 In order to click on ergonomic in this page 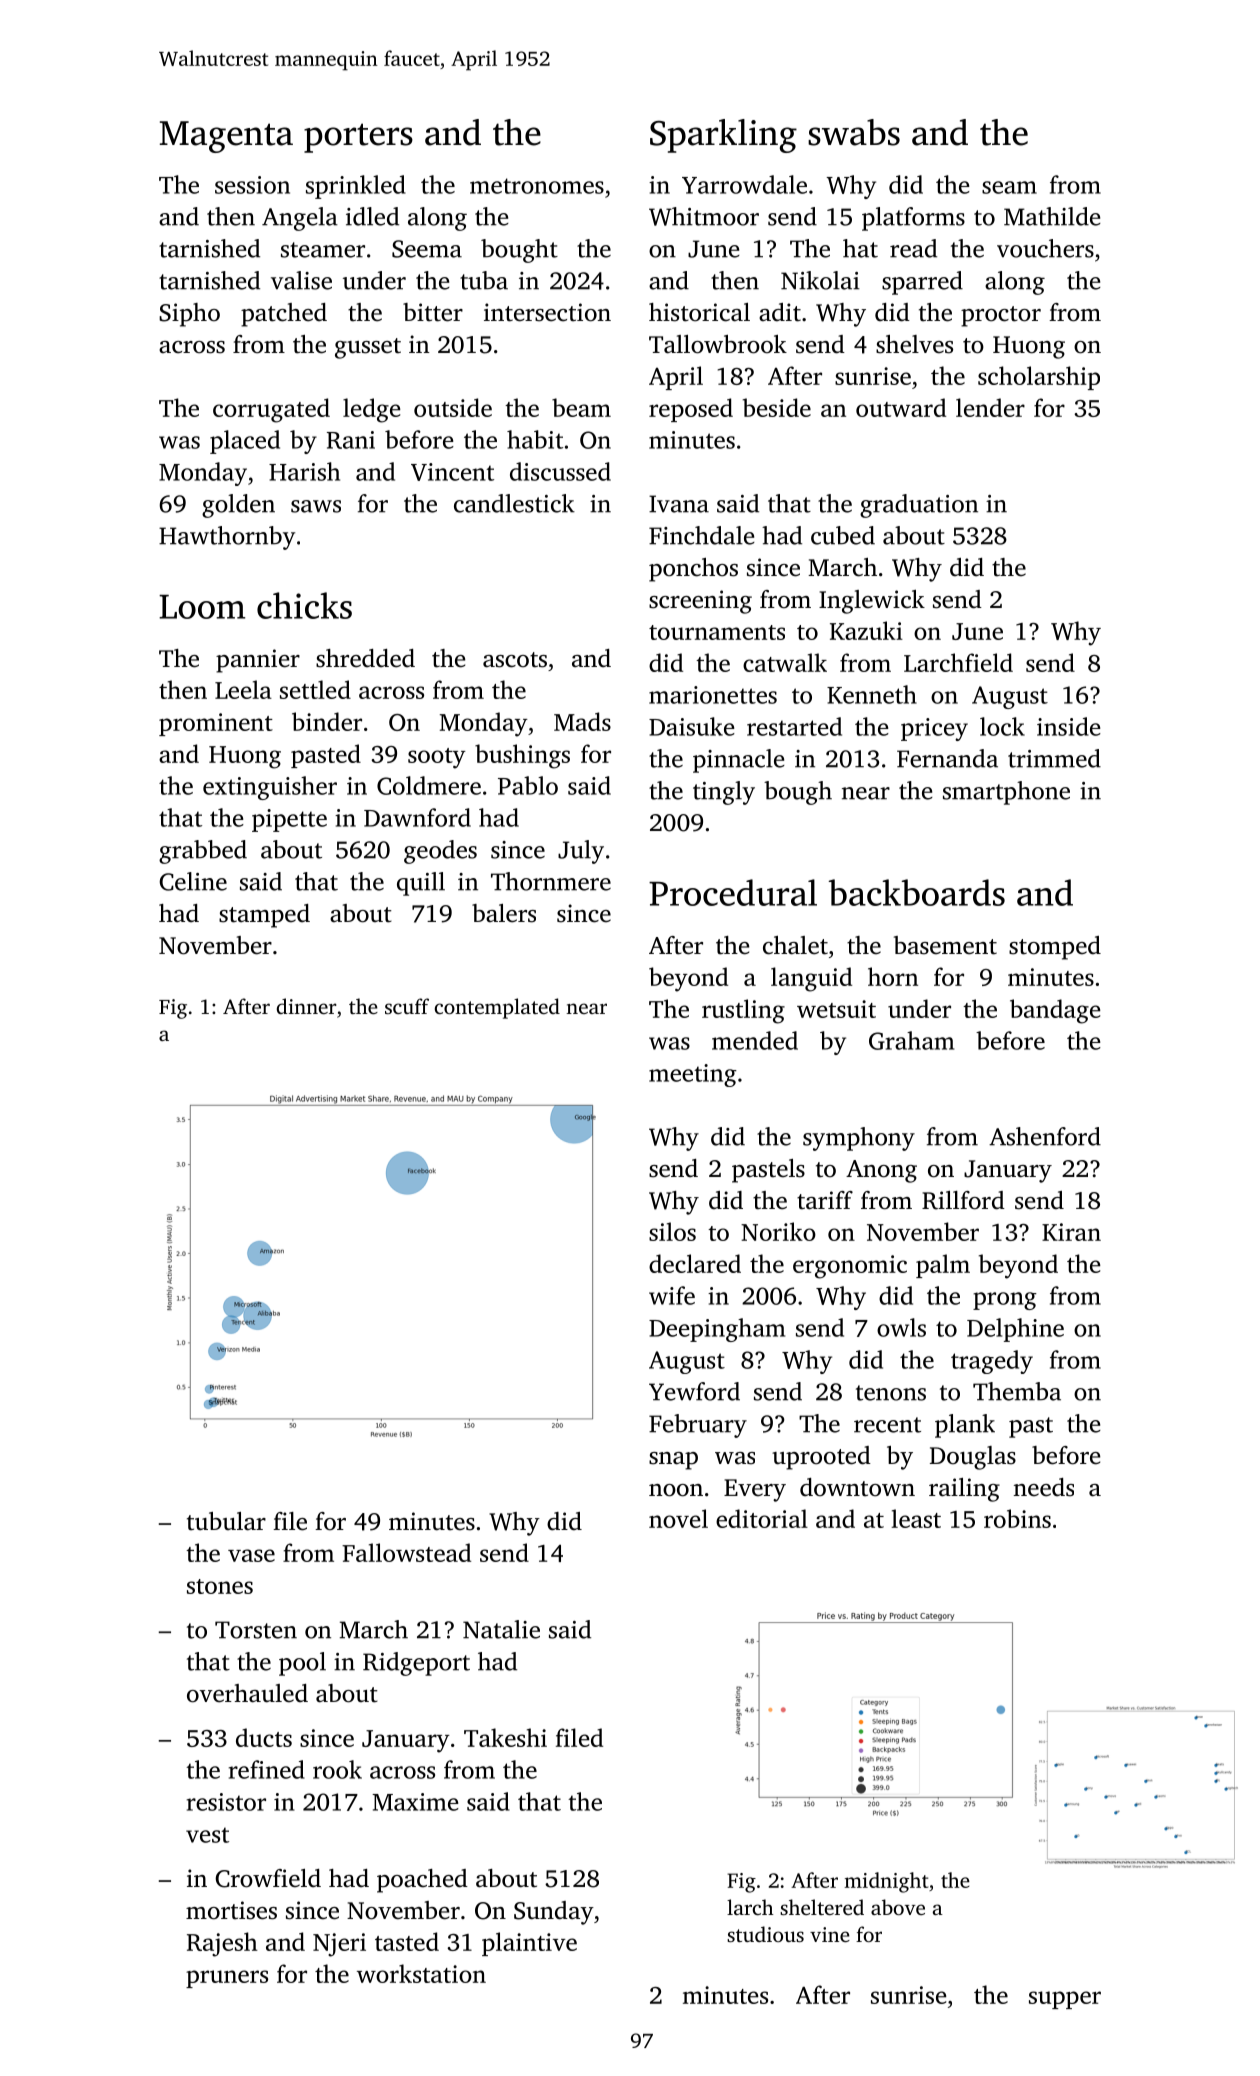, I will do `click(850, 1267)`.
